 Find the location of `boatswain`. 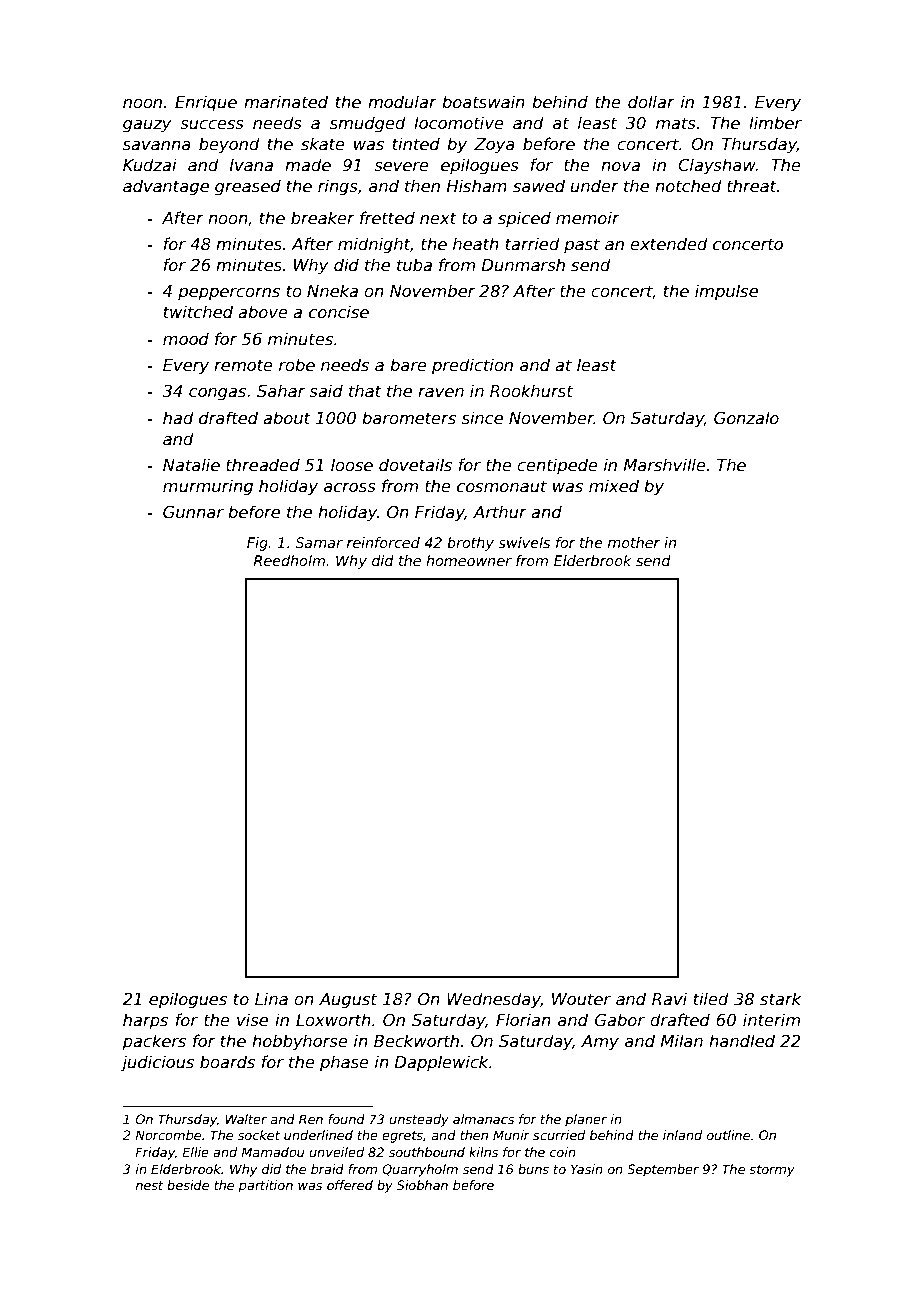

boatswain is located at coordinates (483, 101).
